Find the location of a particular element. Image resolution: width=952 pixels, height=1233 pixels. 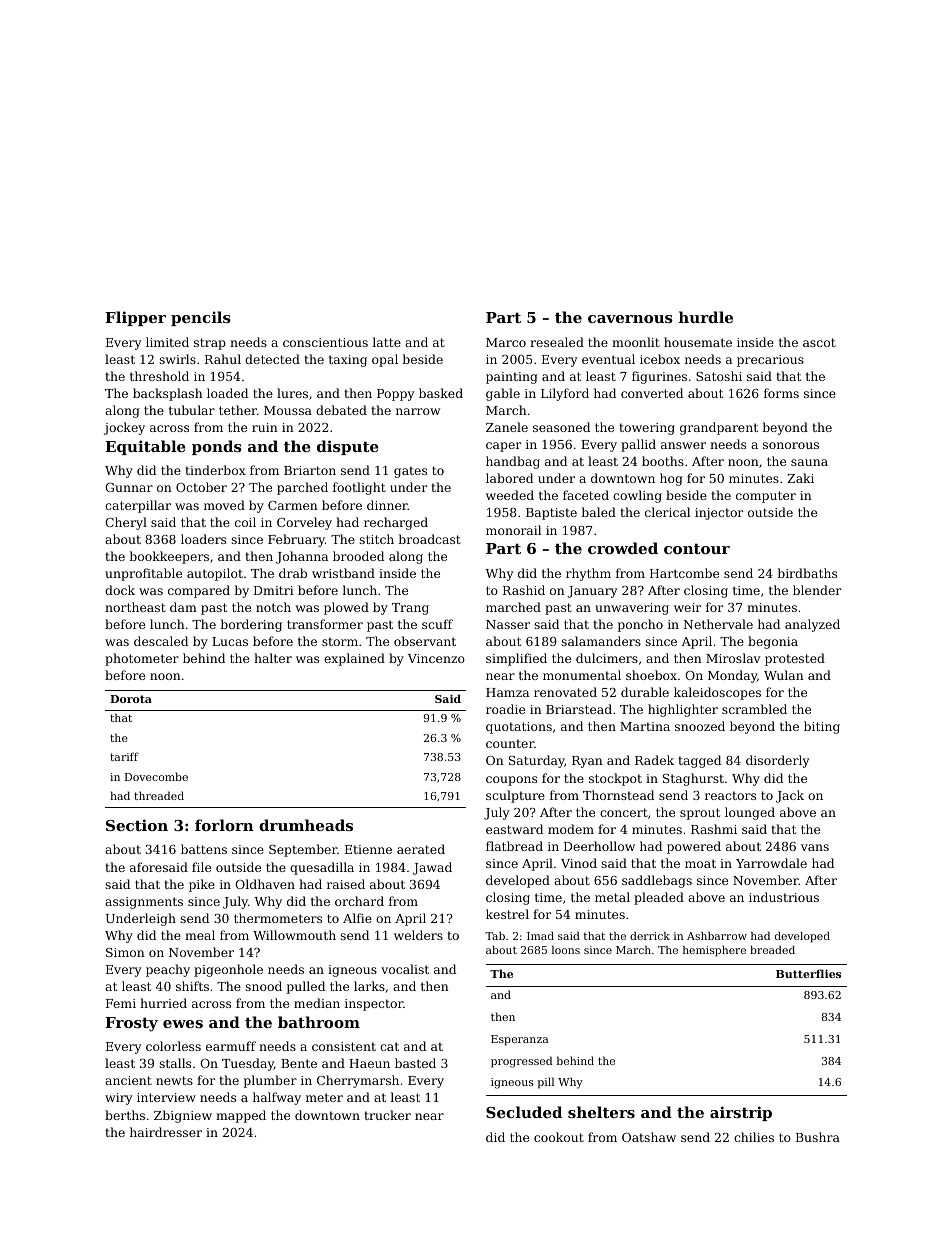

resealed is located at coordinates (557, 342).
